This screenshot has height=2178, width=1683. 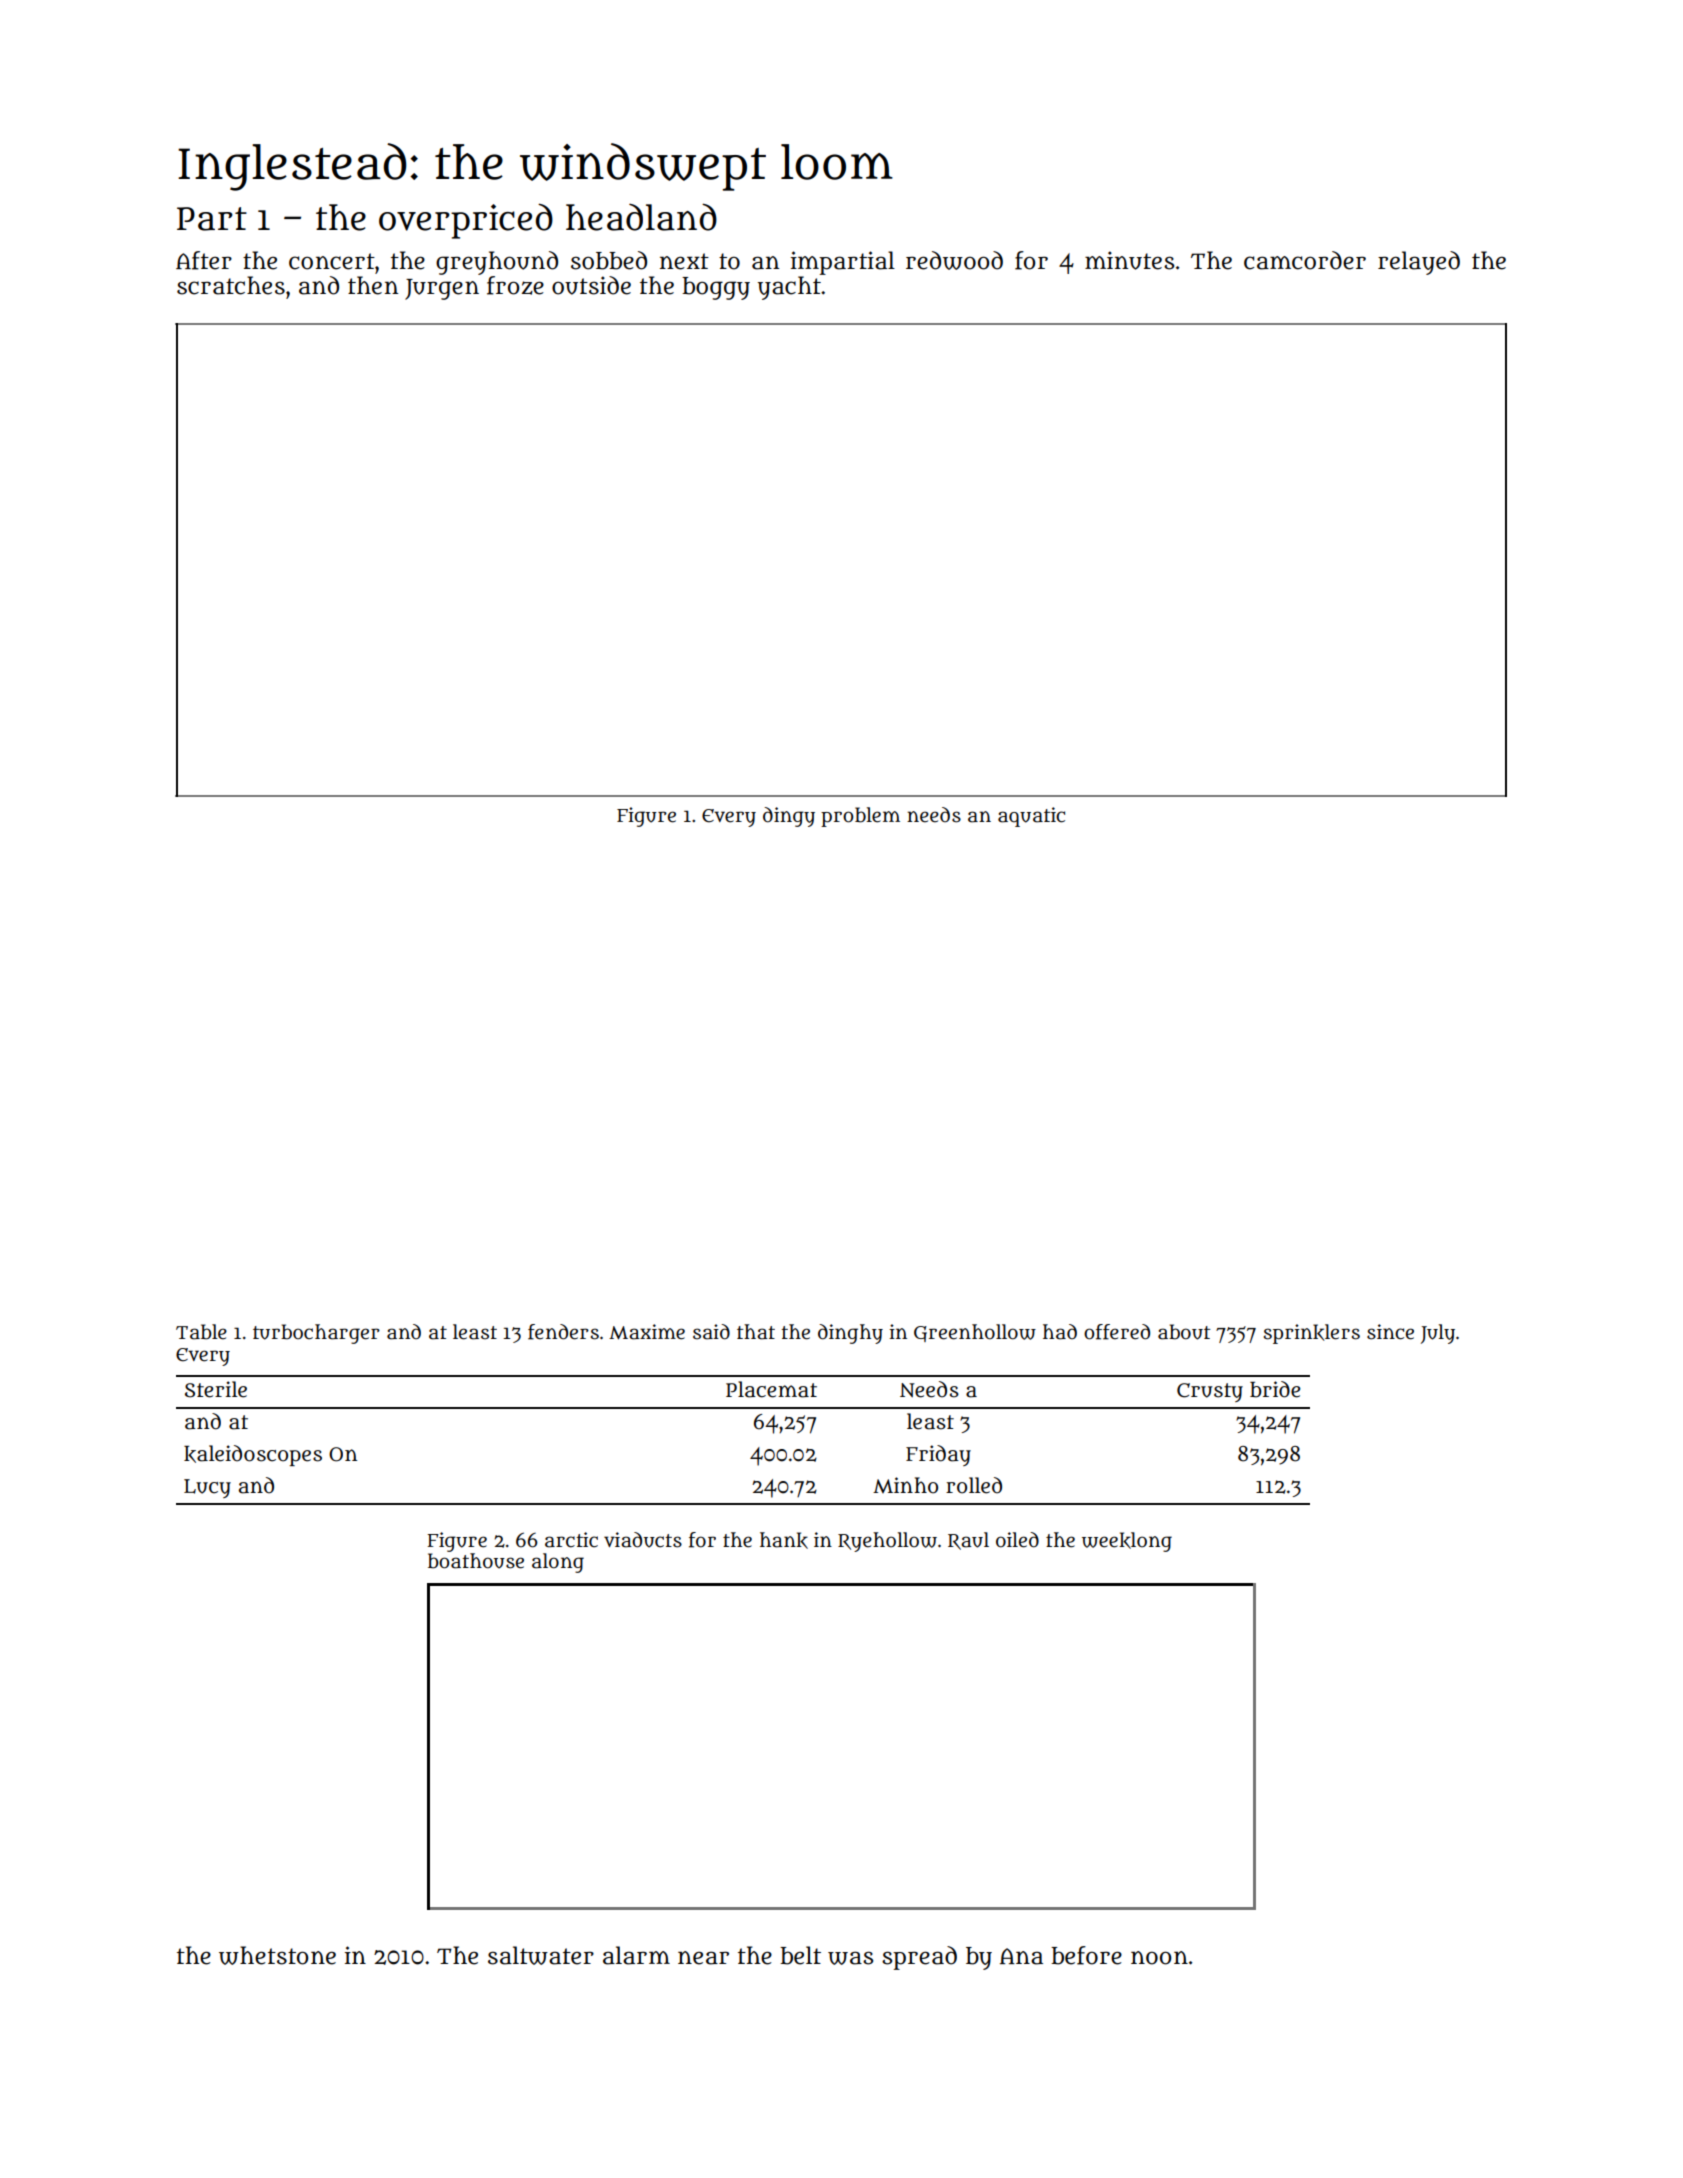 What do you see at coordinates (789, 817) in the screenshot?
I see `dingy` at bounding box center [789, 817].
